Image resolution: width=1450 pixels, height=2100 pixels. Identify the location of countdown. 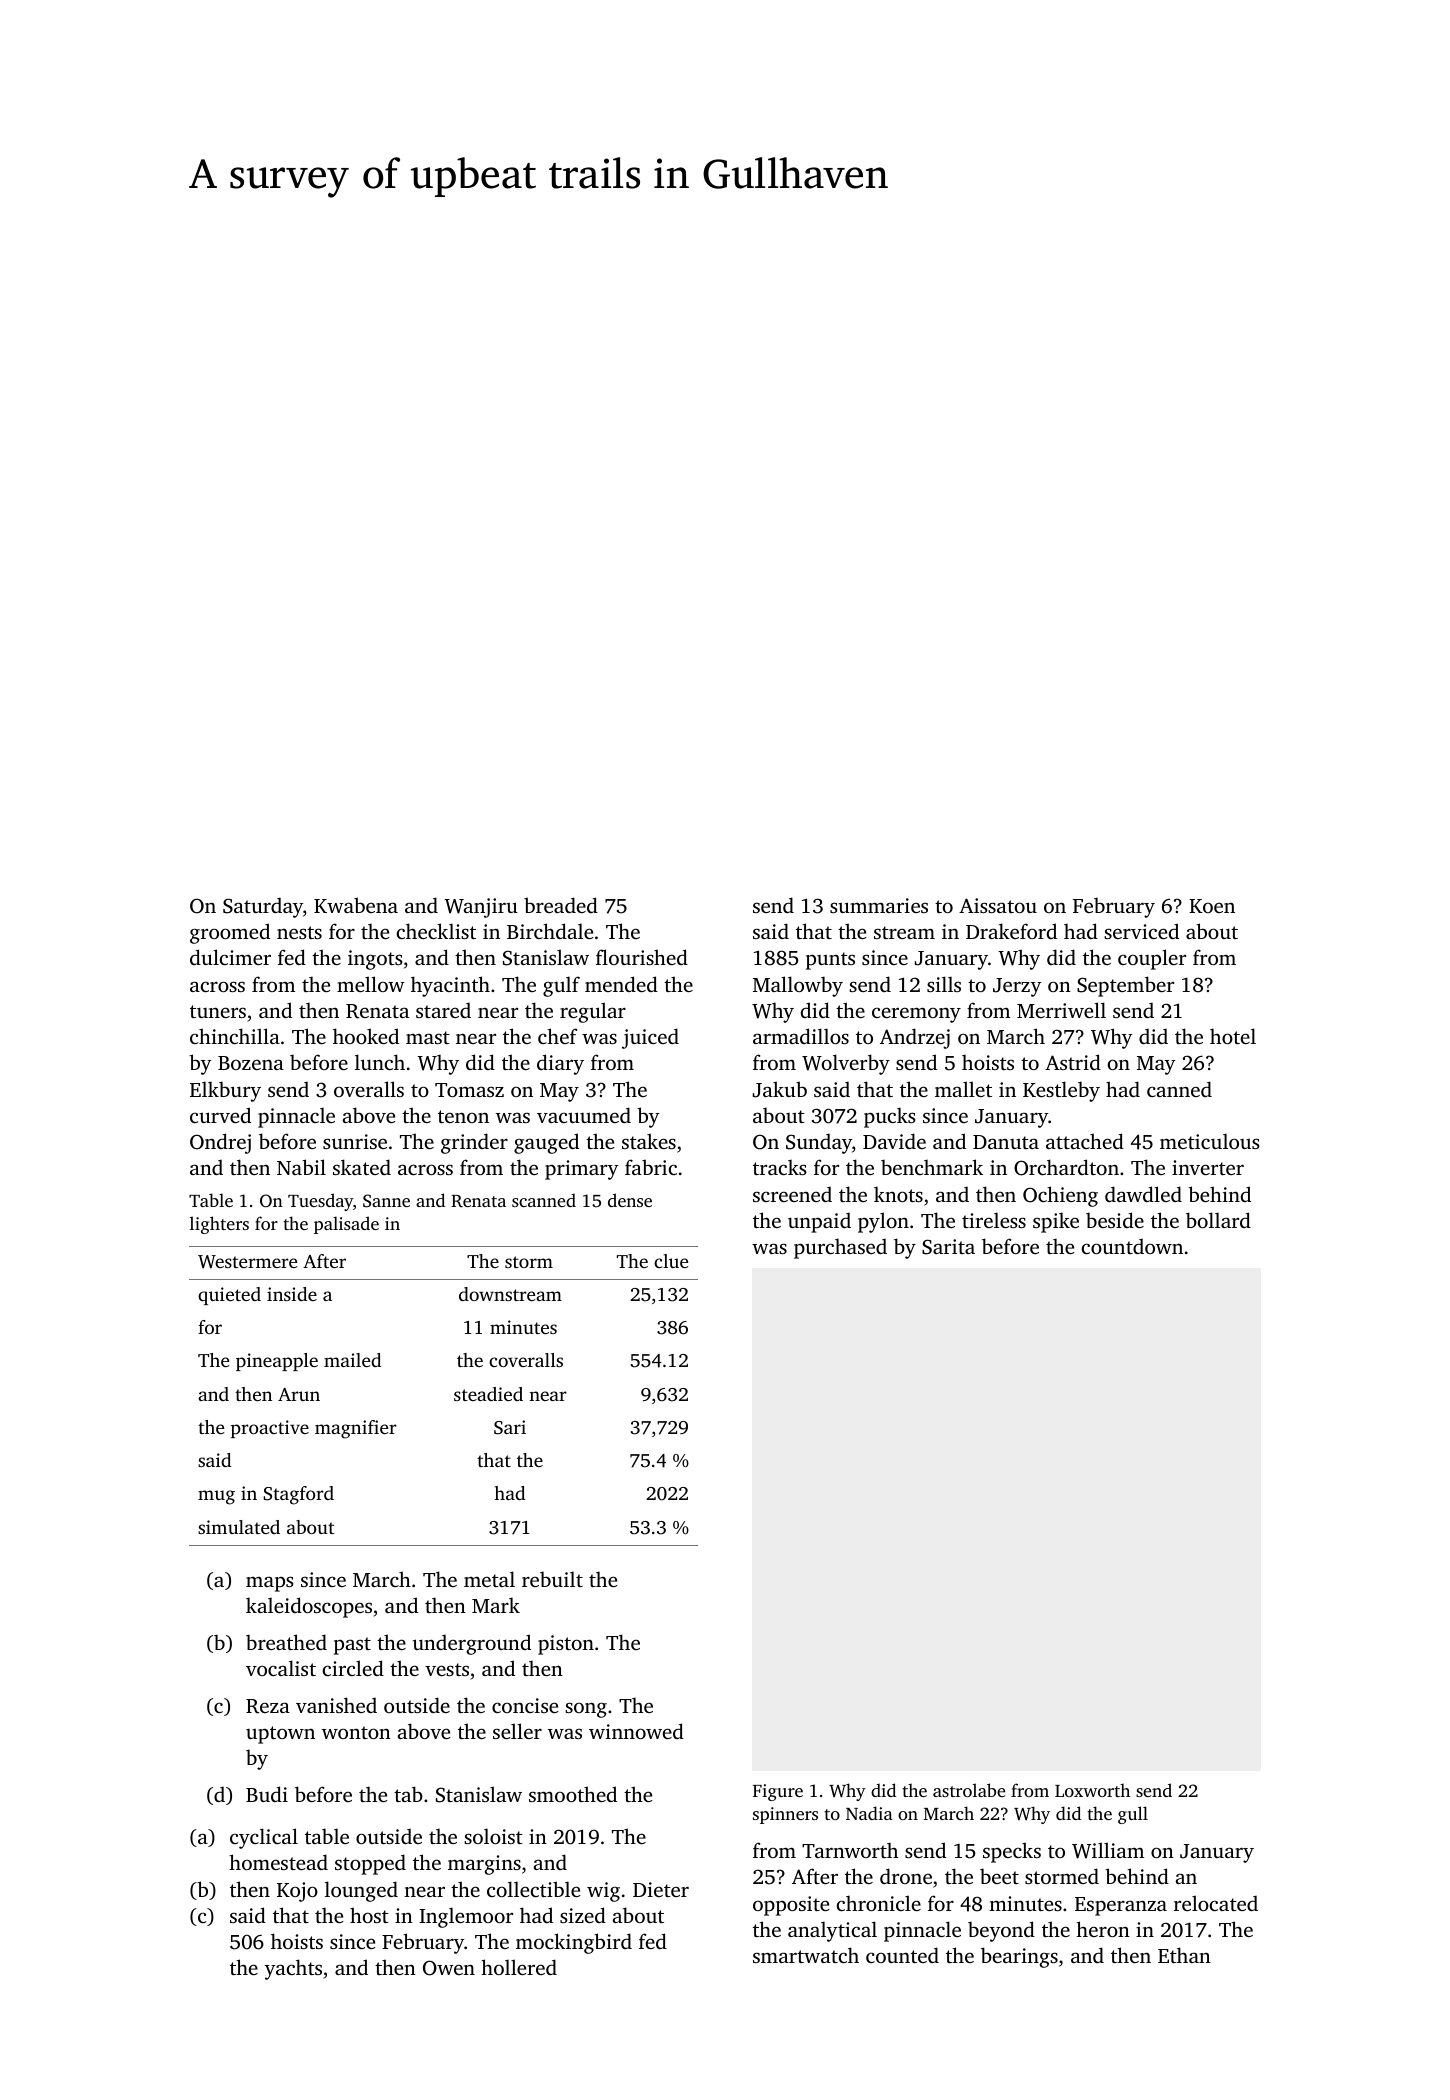
(1132, 1246).
